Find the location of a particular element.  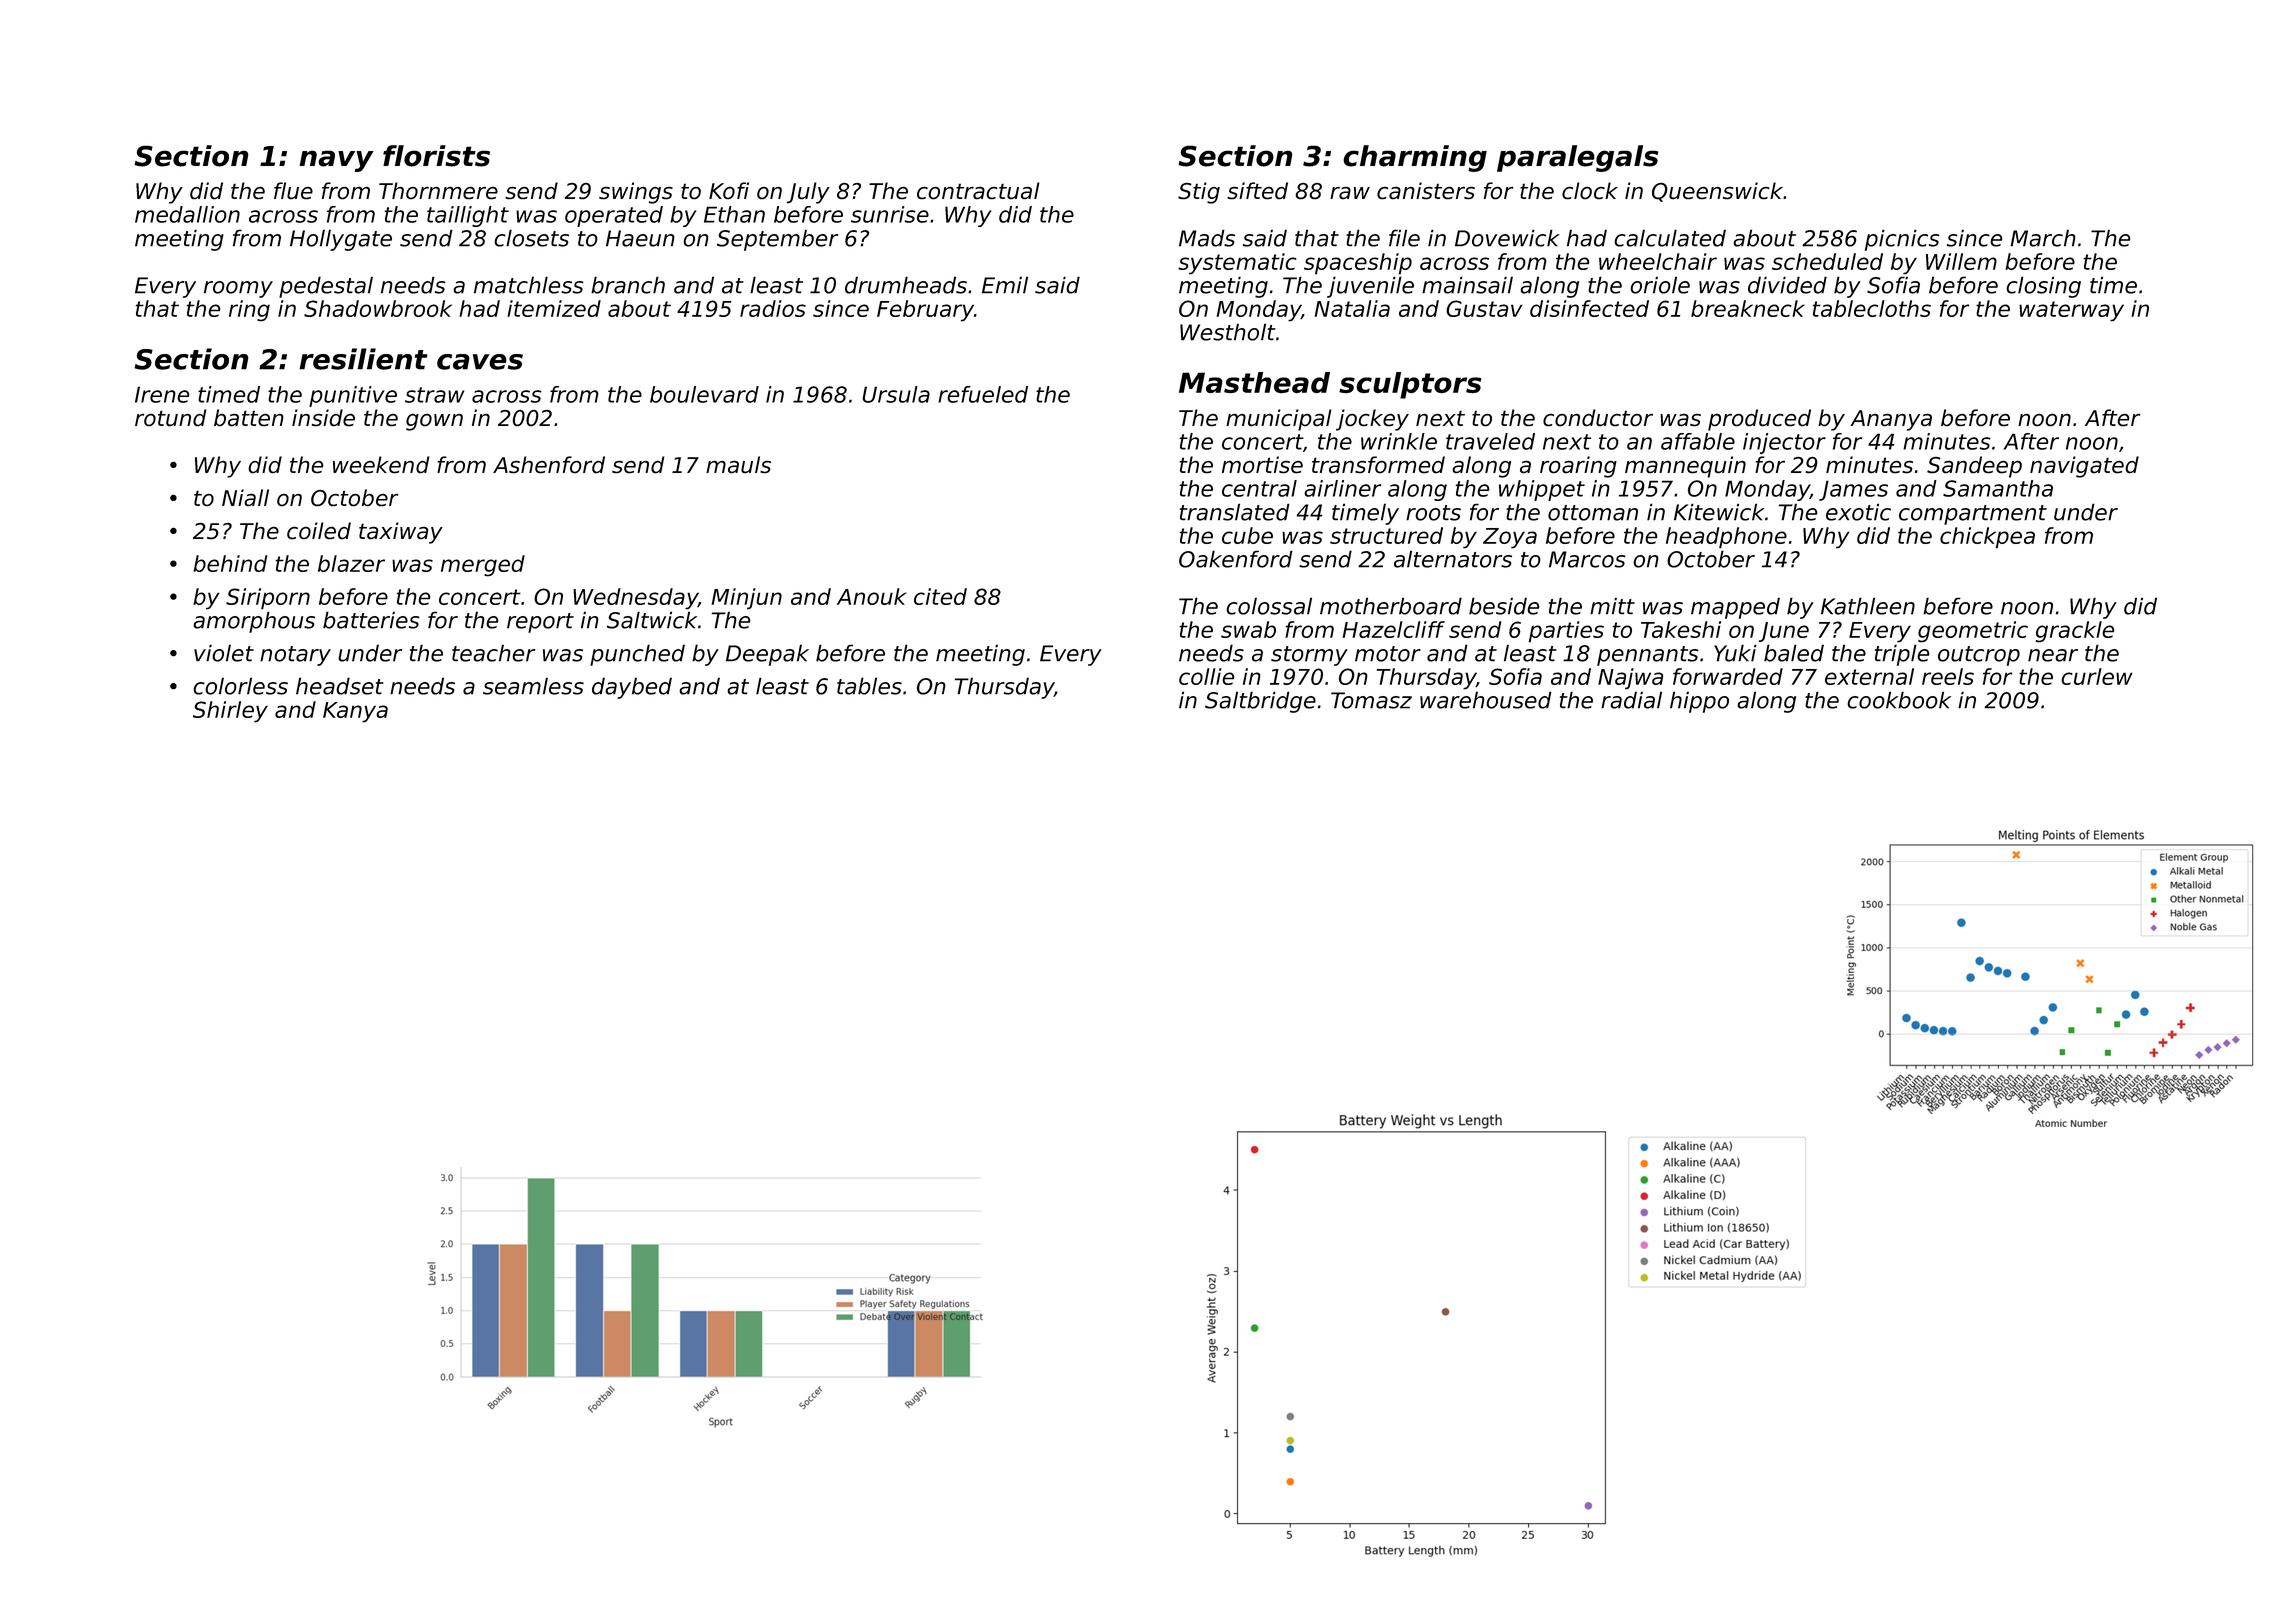

waterway is located at coordinates (2071, 311).
